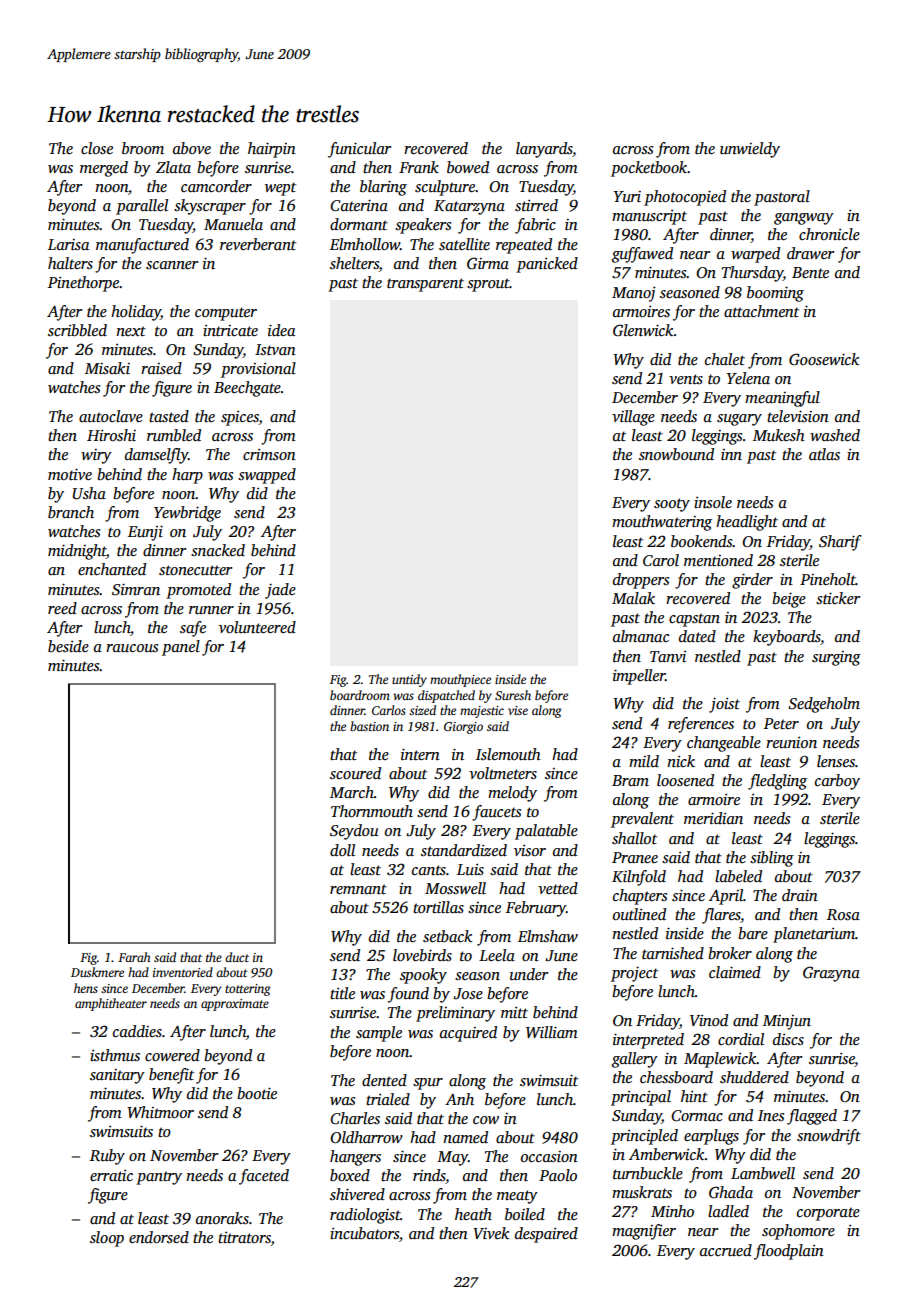 The height and width of the document is (1316, 908). I want to click on crimson, so click(269, 454).
